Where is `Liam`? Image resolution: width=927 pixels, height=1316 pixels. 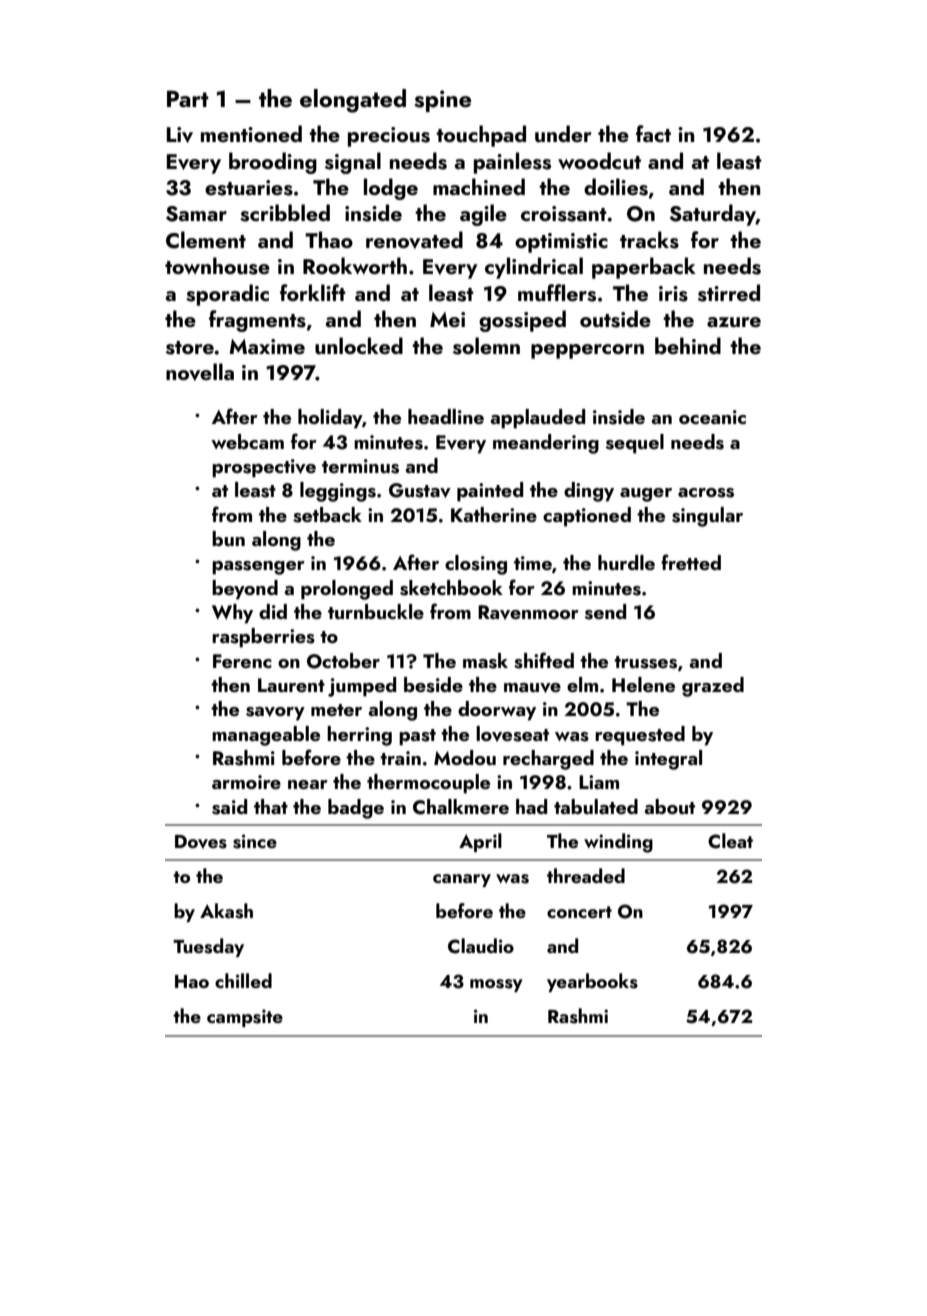
Liam is located at coordinates (599, 782).
